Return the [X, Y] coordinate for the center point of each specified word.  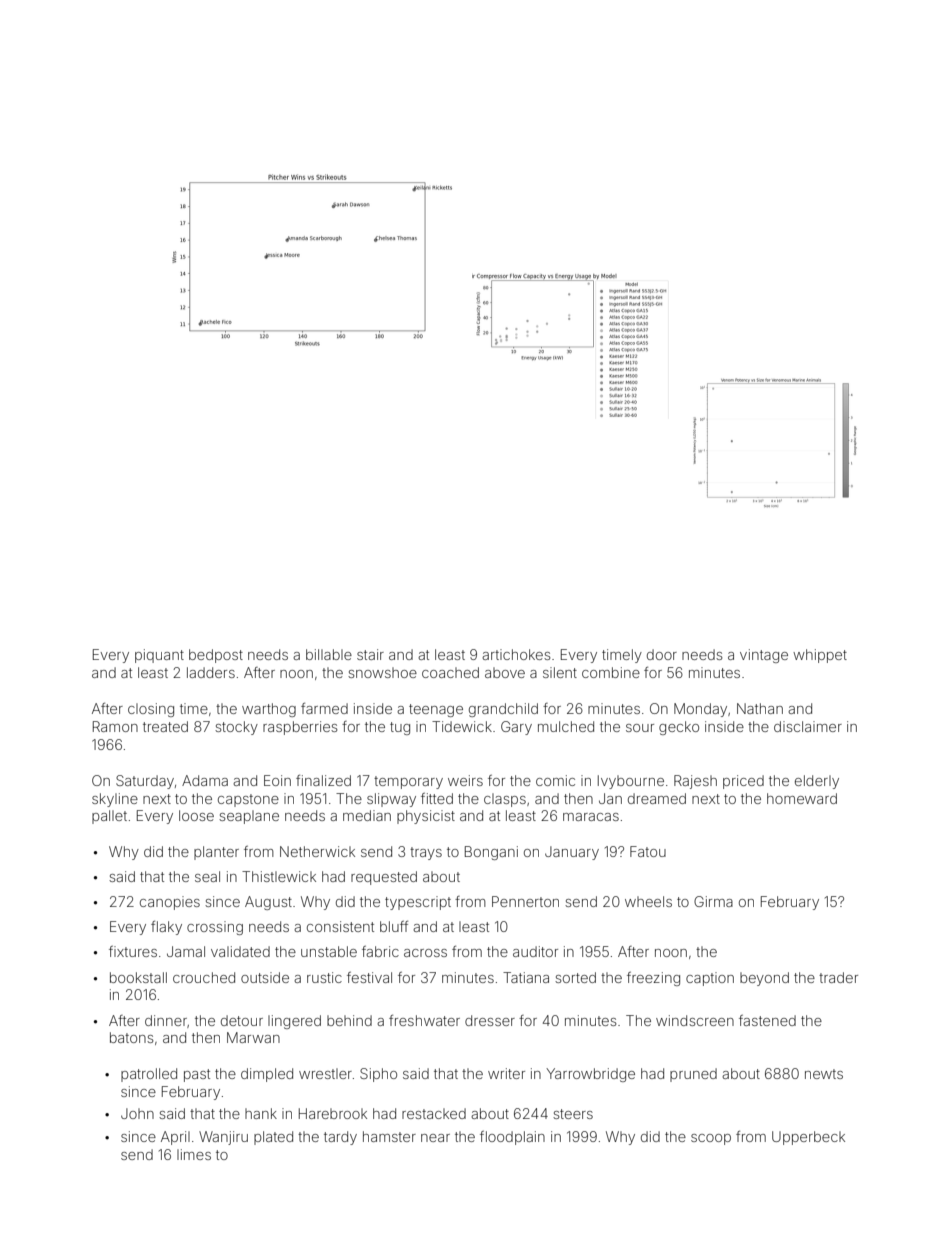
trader [838, 977]
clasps [505, 800]
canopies [170, 903]
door [662, 654]
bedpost [216, 656]
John [137, 1113]
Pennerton [525, 901]
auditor [535, 951]
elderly [817, 782]
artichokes [516, 654]
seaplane [249, 817]
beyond [764, 979]
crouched [204, 977]
